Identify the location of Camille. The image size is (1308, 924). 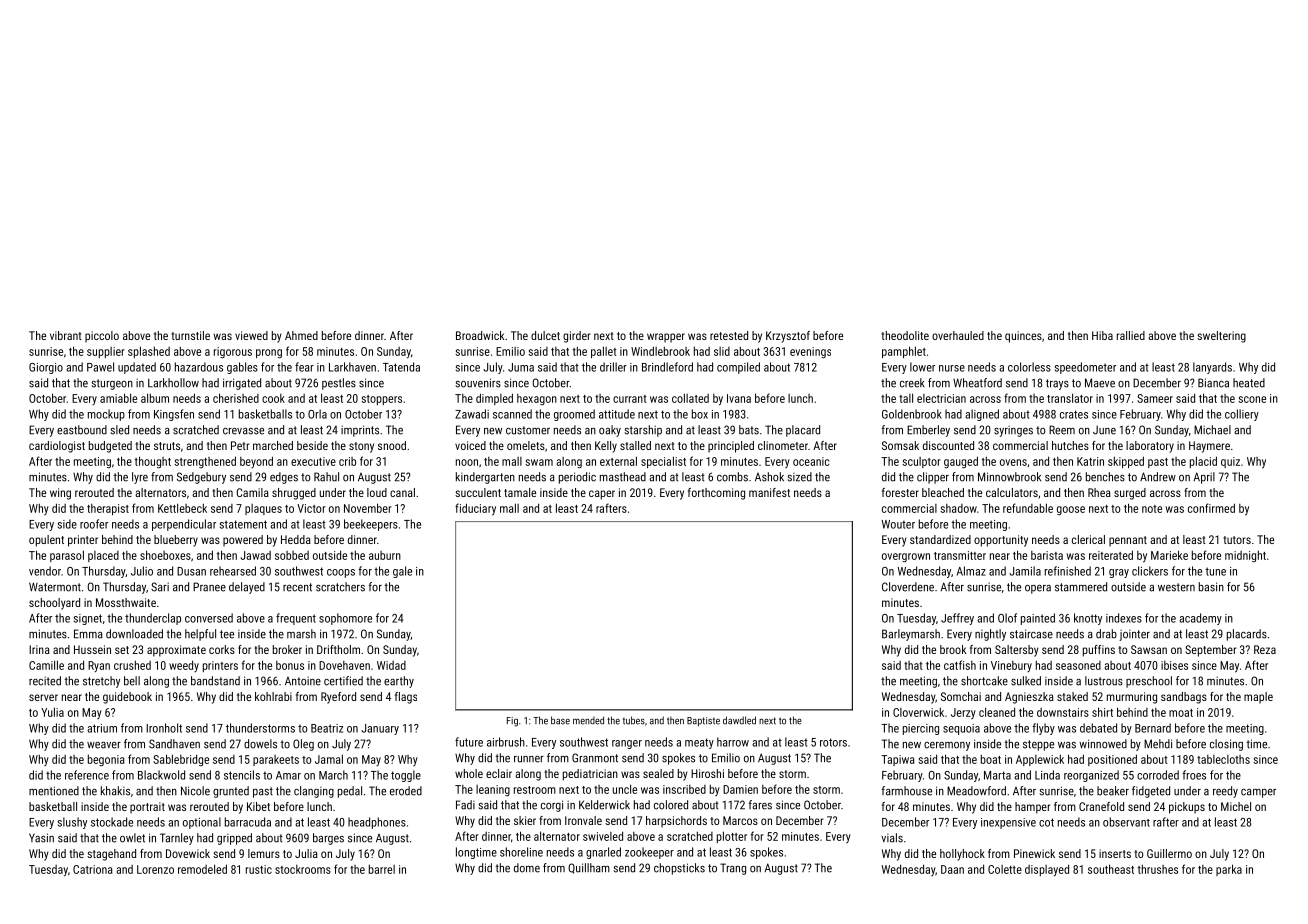
(46, 665).
